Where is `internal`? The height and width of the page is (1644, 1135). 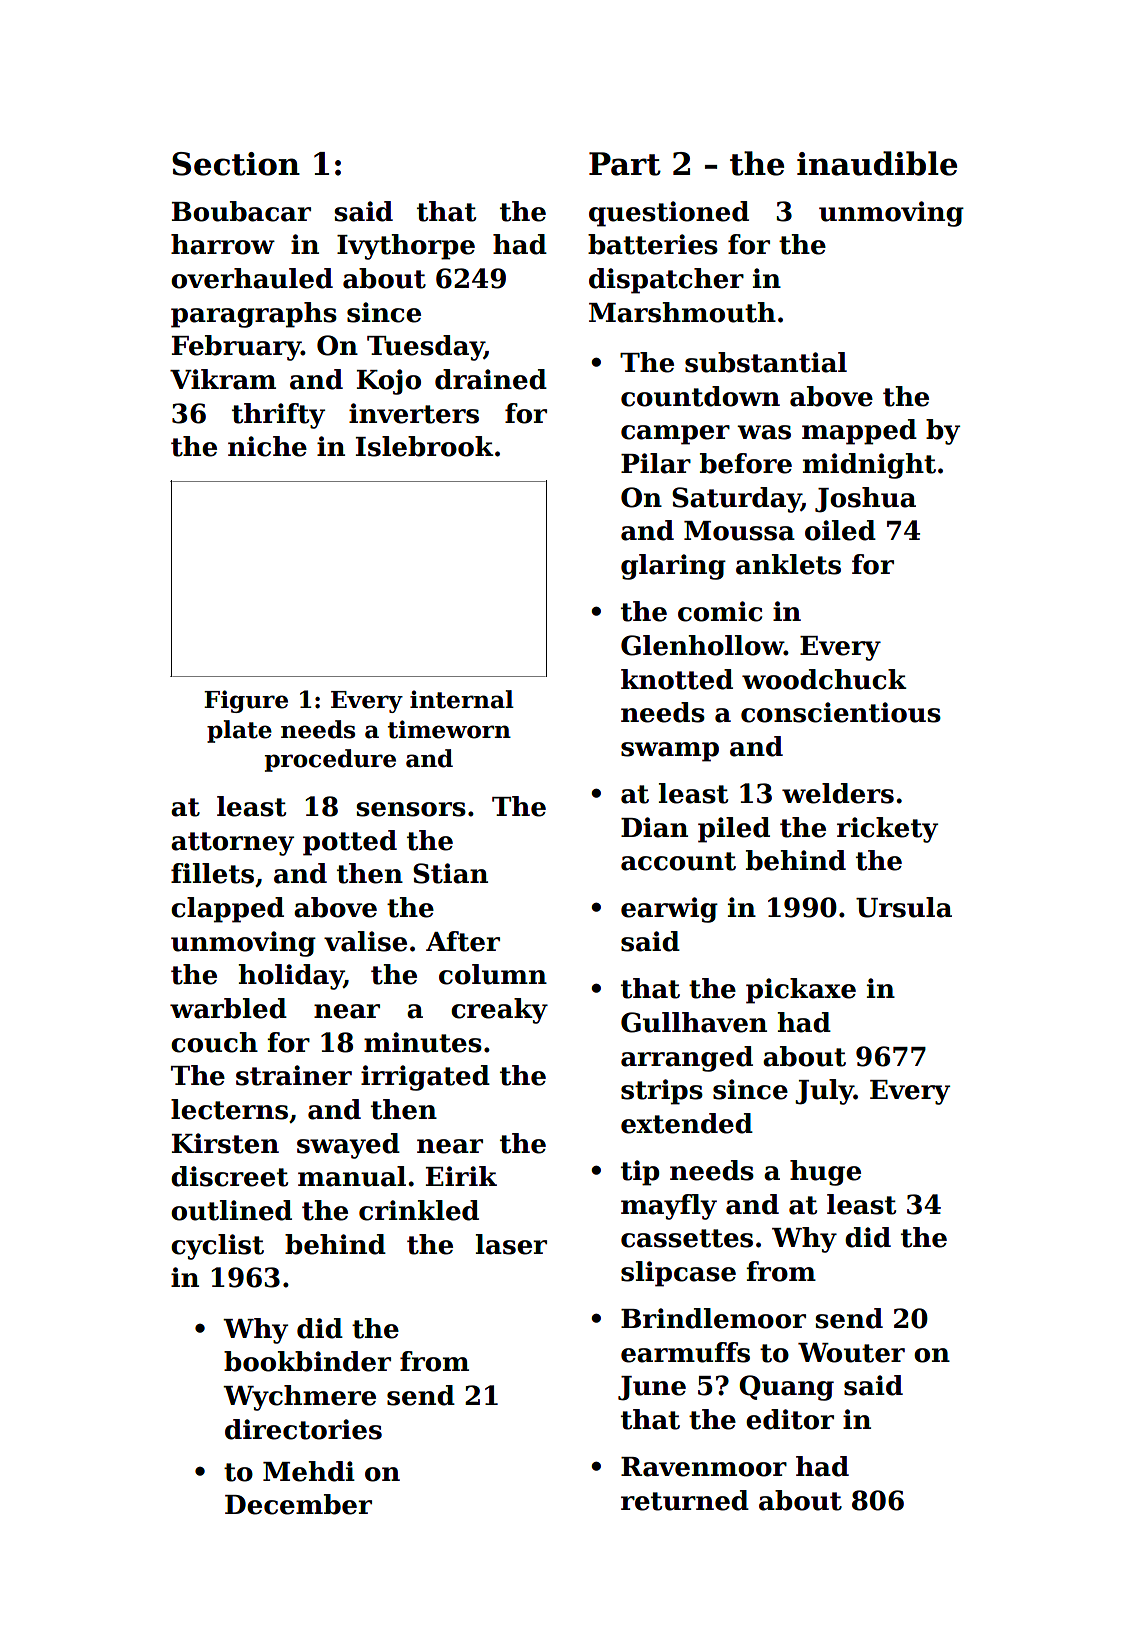 internal is located at coordinates (462, 699).
